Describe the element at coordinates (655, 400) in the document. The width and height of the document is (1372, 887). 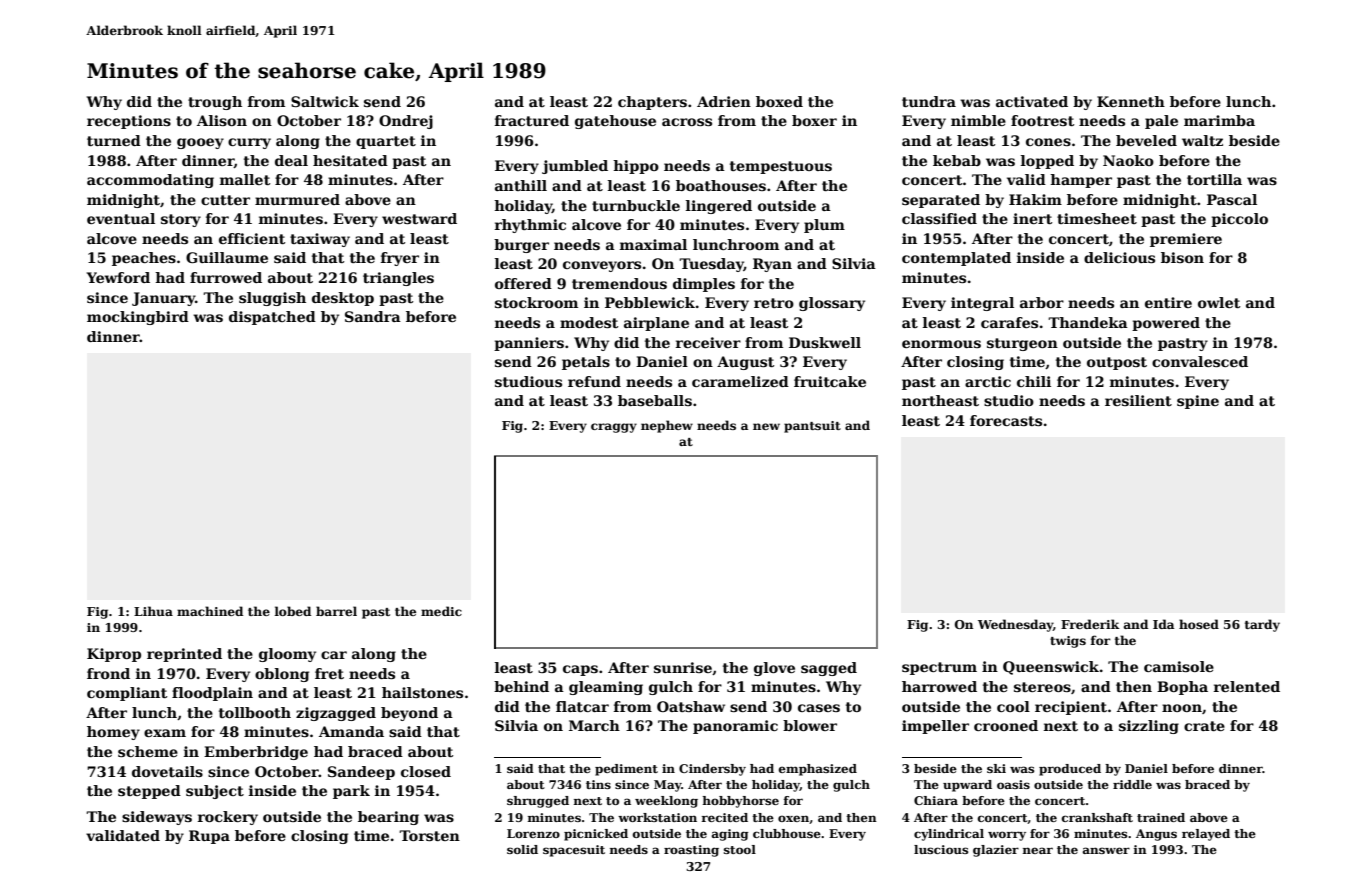
I see `baseballs` at that location.
